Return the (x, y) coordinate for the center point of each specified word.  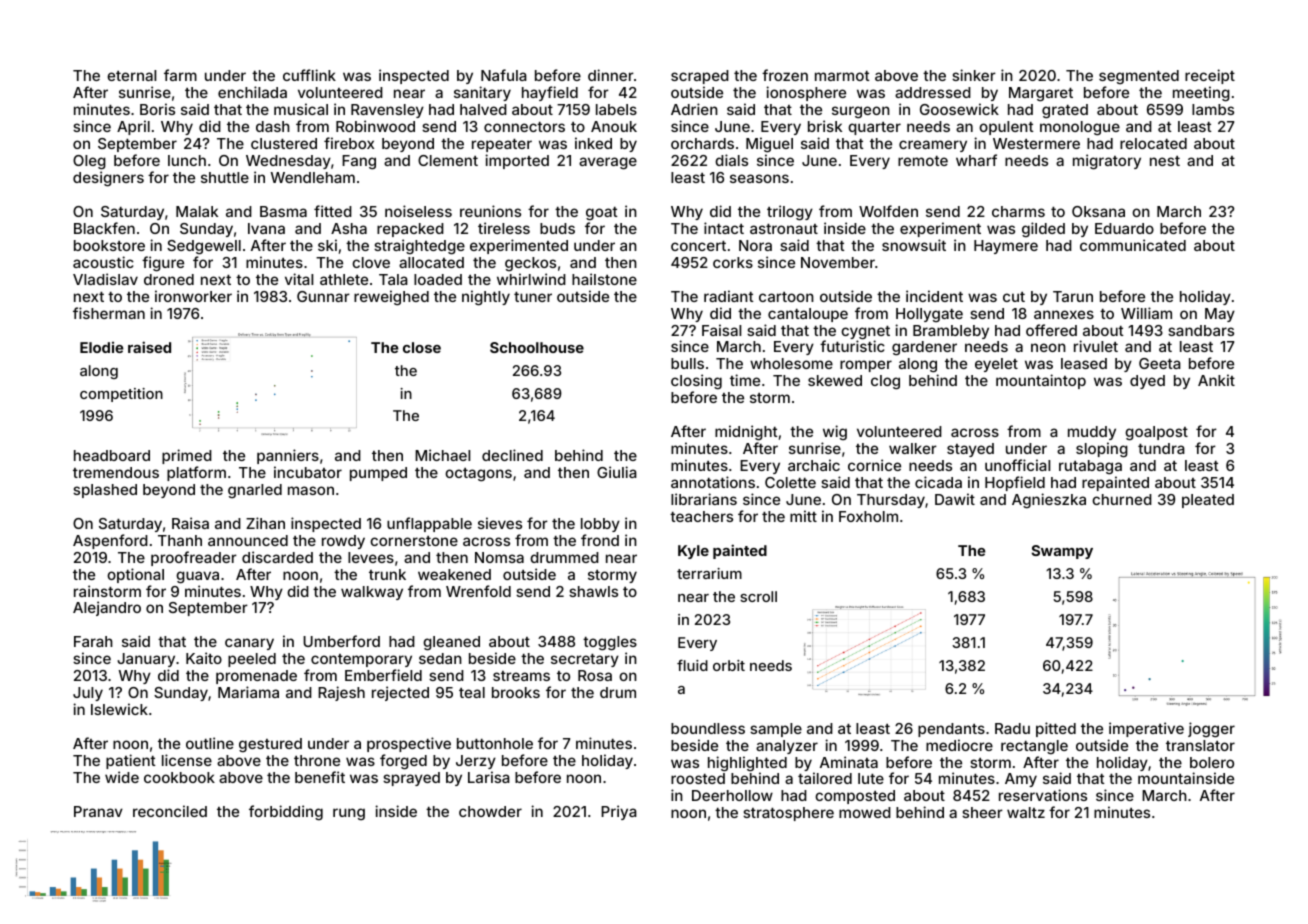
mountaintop (1041, 381)
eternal (131, 75)
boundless (708, 728)
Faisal (721, 330)
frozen (785, 75)
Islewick (119, 709)
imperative (1146, 729)
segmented (1139, 77)
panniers (288, 456)
